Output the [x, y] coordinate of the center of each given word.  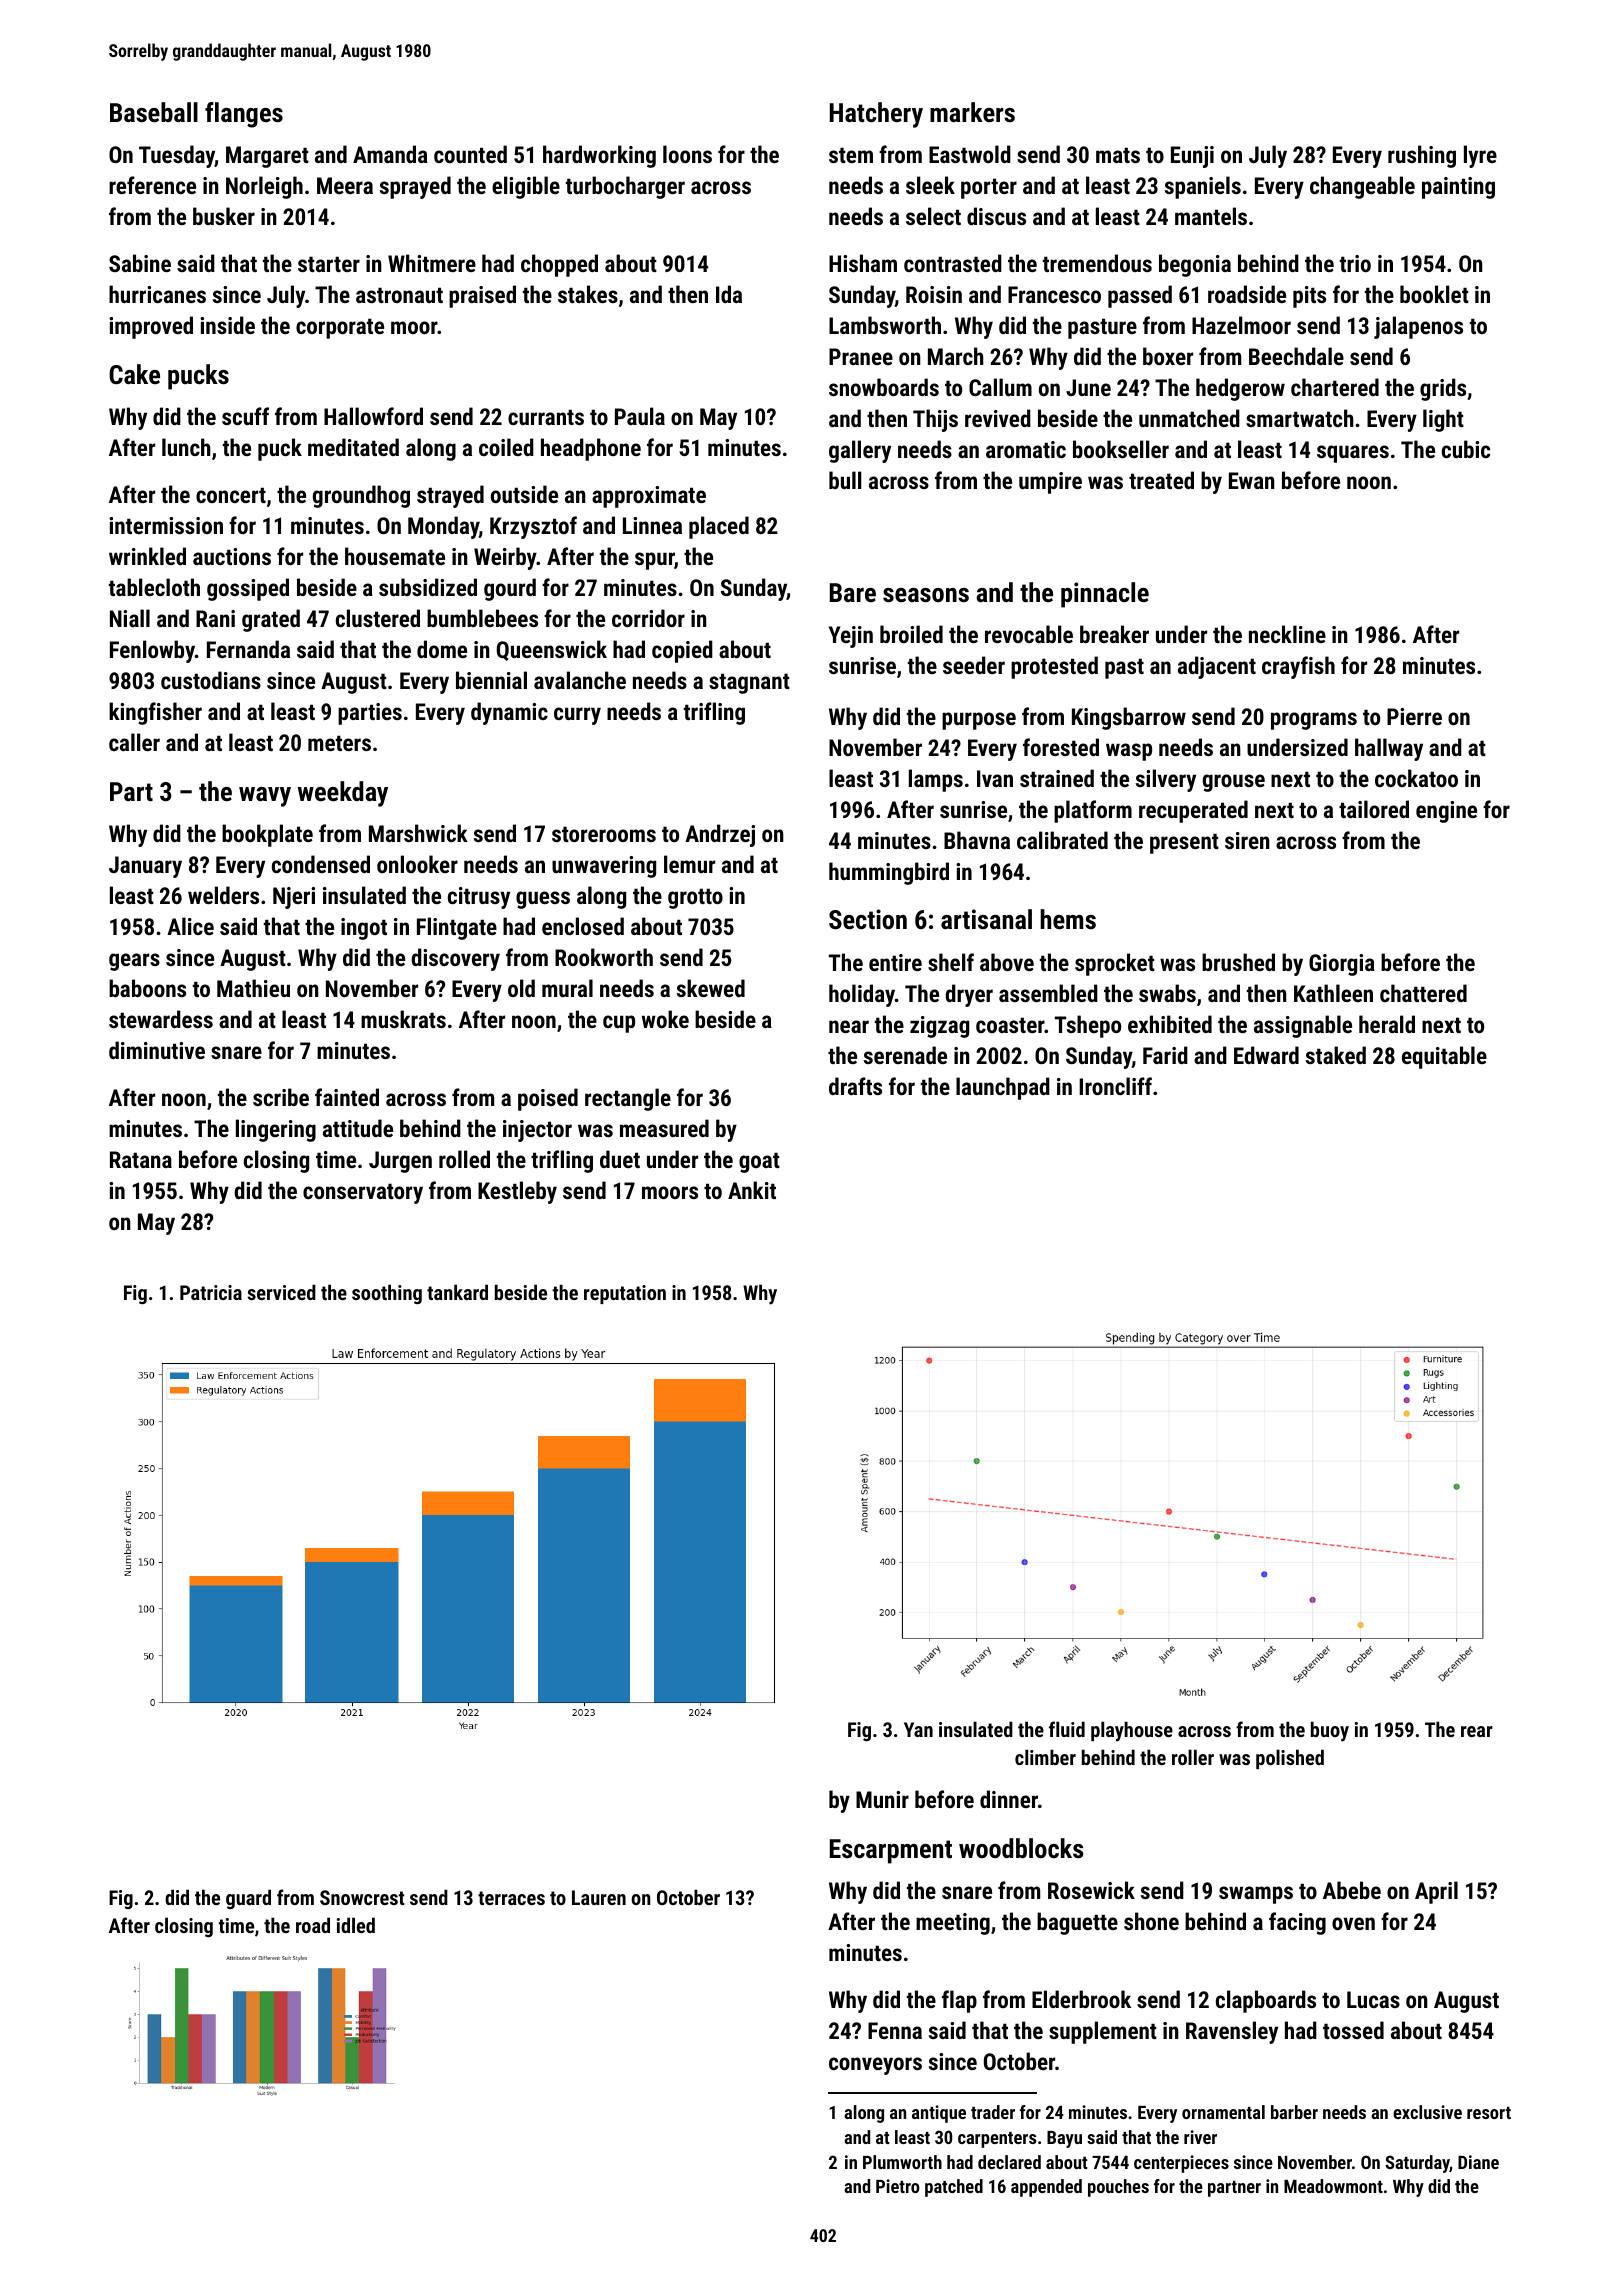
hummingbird [889, 873]
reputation [625, 1294]
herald [1387, 1024]
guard [248, 1899]
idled [356, 1925]
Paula [640, 416]
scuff [245, 416]
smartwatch [1300, 418]
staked [1336, 1055]
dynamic [509, 713]
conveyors [875, 2066]
